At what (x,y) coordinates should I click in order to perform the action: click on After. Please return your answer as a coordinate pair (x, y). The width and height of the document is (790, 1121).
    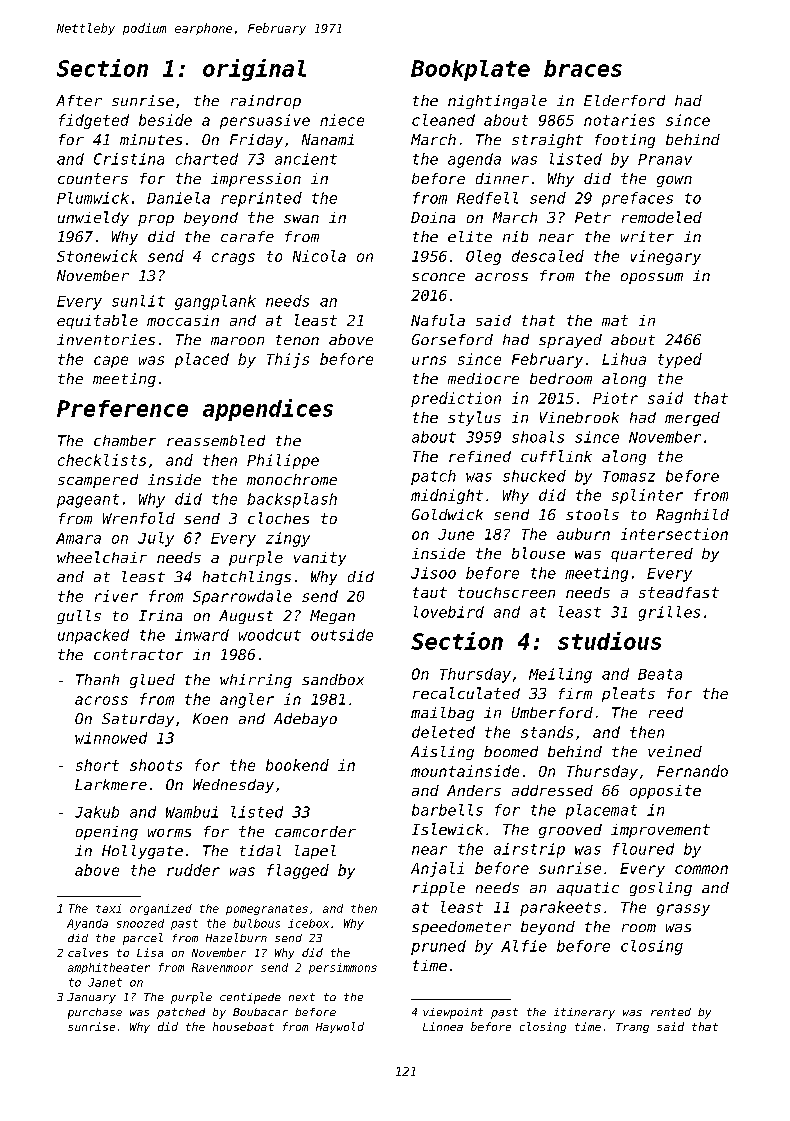
    Looking at the image, I should click on (79, 100).
